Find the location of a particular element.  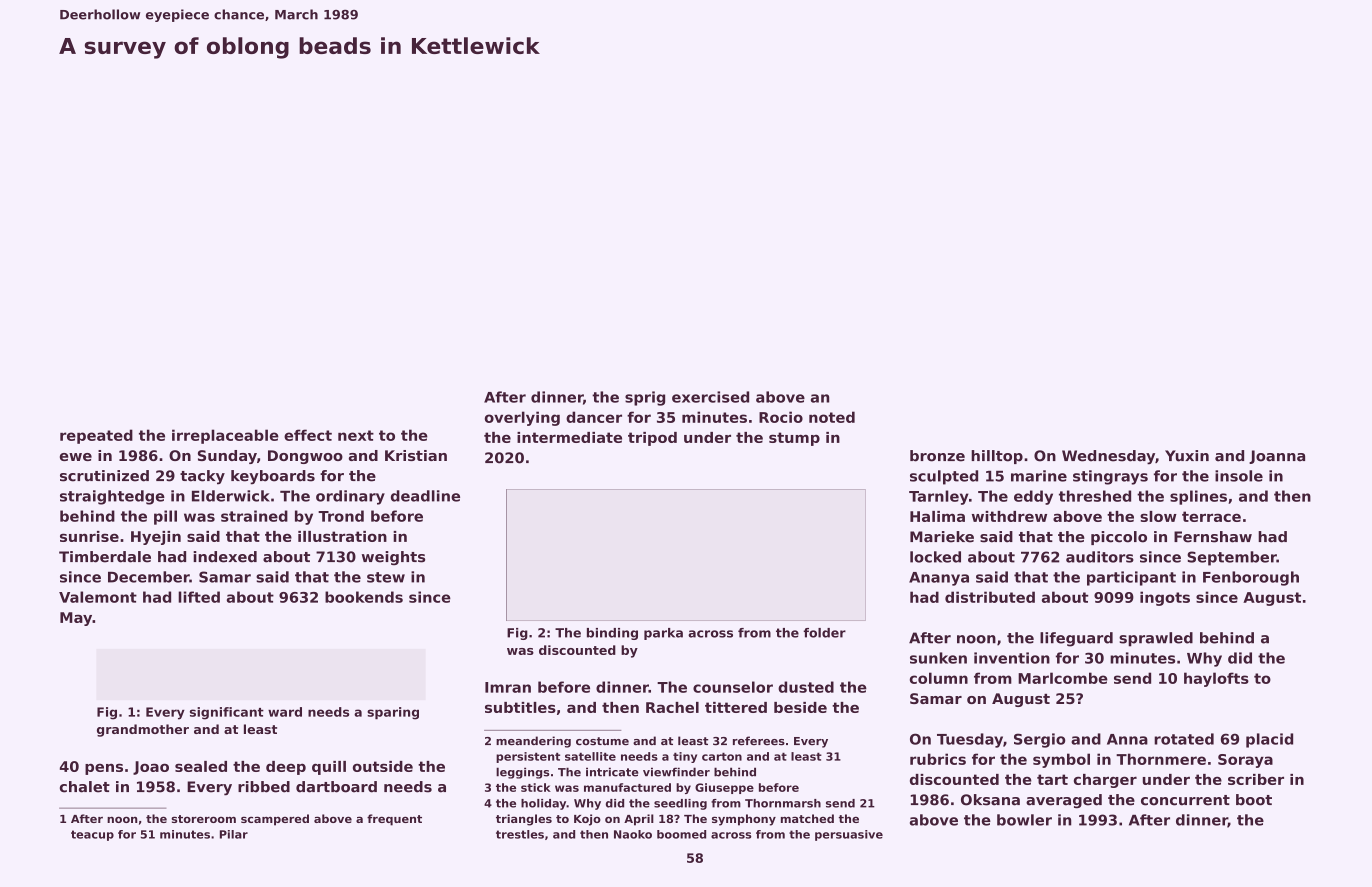

binding is located at coordinates (612, 634).
